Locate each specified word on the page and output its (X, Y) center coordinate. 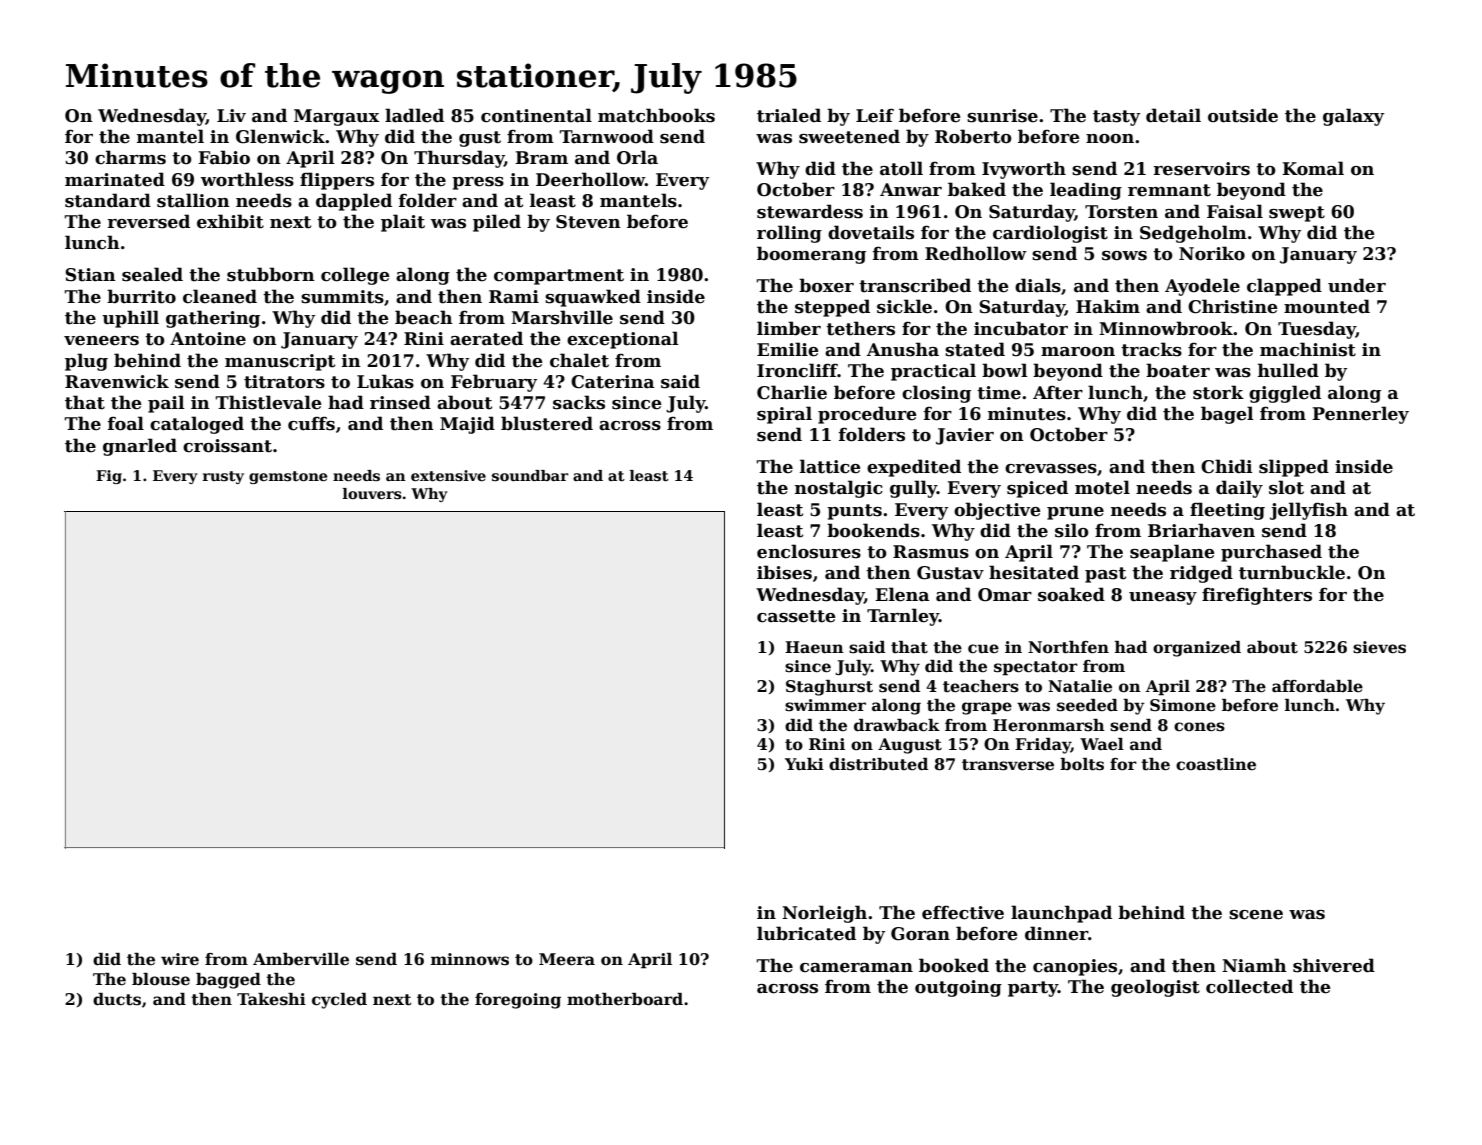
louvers (372, 494)
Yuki (804, 764)
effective (963, 912)
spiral (784, 415)
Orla (637, 157)
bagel (1227, 415)
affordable (1317, 686)
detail (1173, 115)
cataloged (197, 425)
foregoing (518, 1001)
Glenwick (280, 136)
